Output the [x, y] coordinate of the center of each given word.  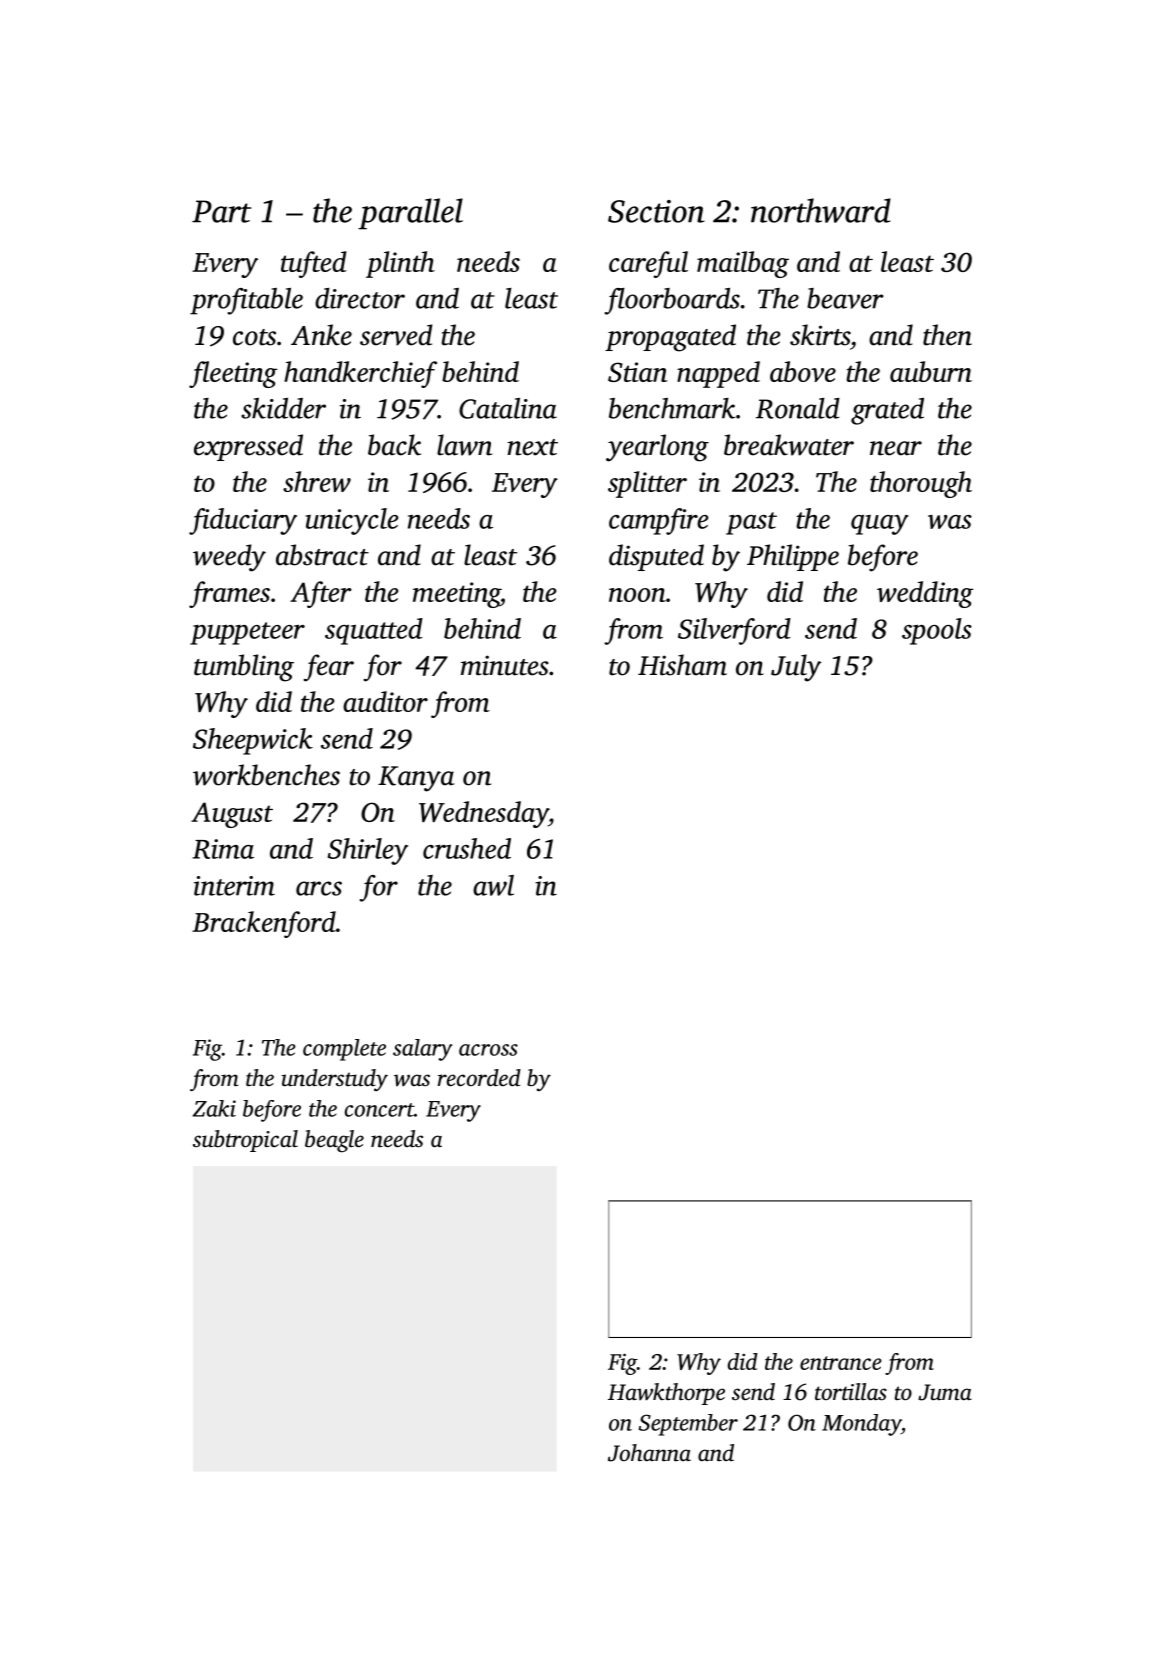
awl [493, 885]
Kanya [416, 779]
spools [937, 631]
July [796, 668]
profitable [246, 301]
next [532, 447]
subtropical [245, 1141]
